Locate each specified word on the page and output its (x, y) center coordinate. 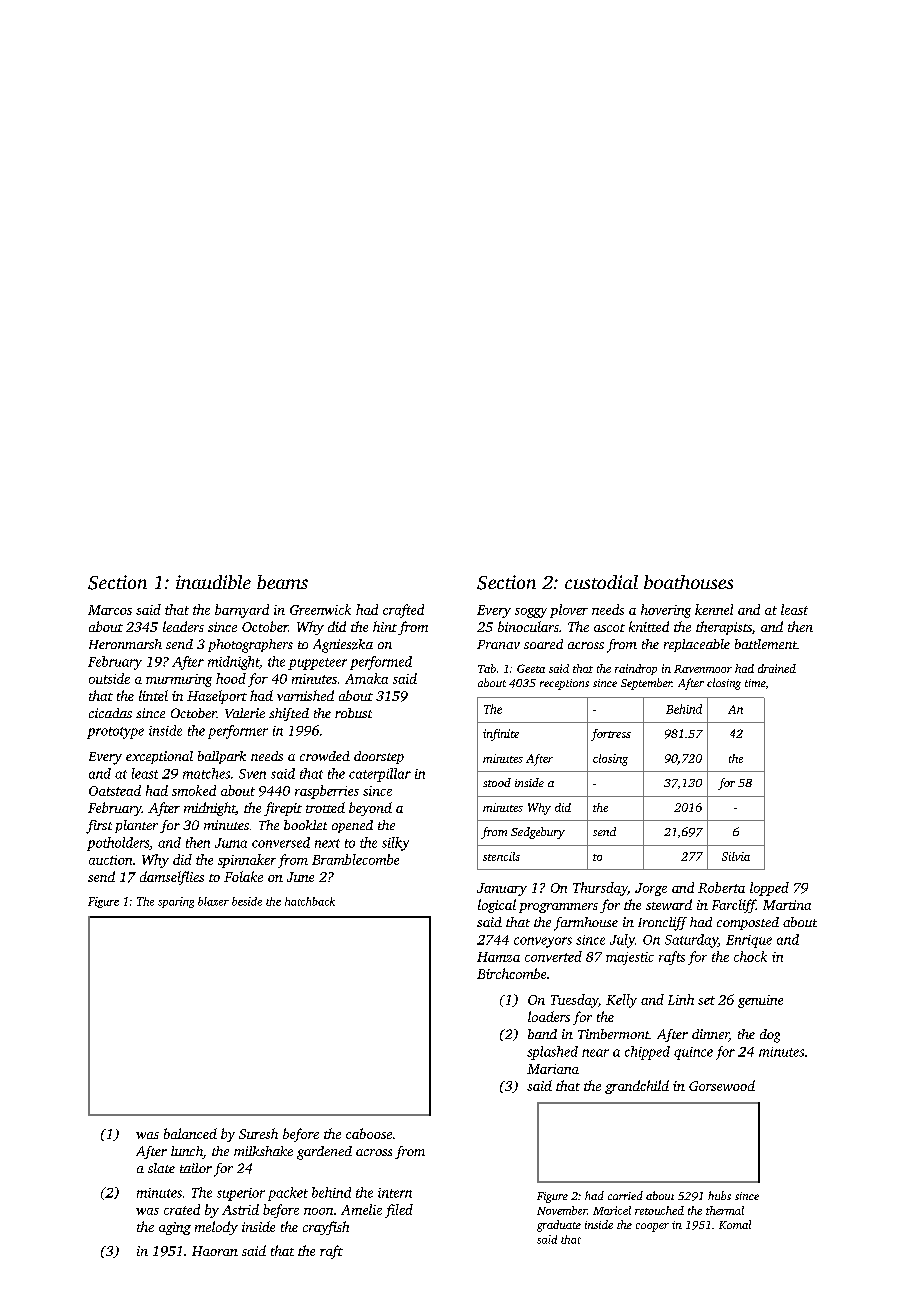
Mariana (553, 1069)
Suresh (258, 1133)
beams (282, 582)
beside (247, 901)
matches (206, 773)
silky (395, 844)
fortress (611, 735)
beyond (370, 809)
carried (625, 1195)
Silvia (736, 856)
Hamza (498, 957)
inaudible (213, 582)
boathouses (688, 582)
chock (750, 956)
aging (175, 1228)
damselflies (172, 878)
